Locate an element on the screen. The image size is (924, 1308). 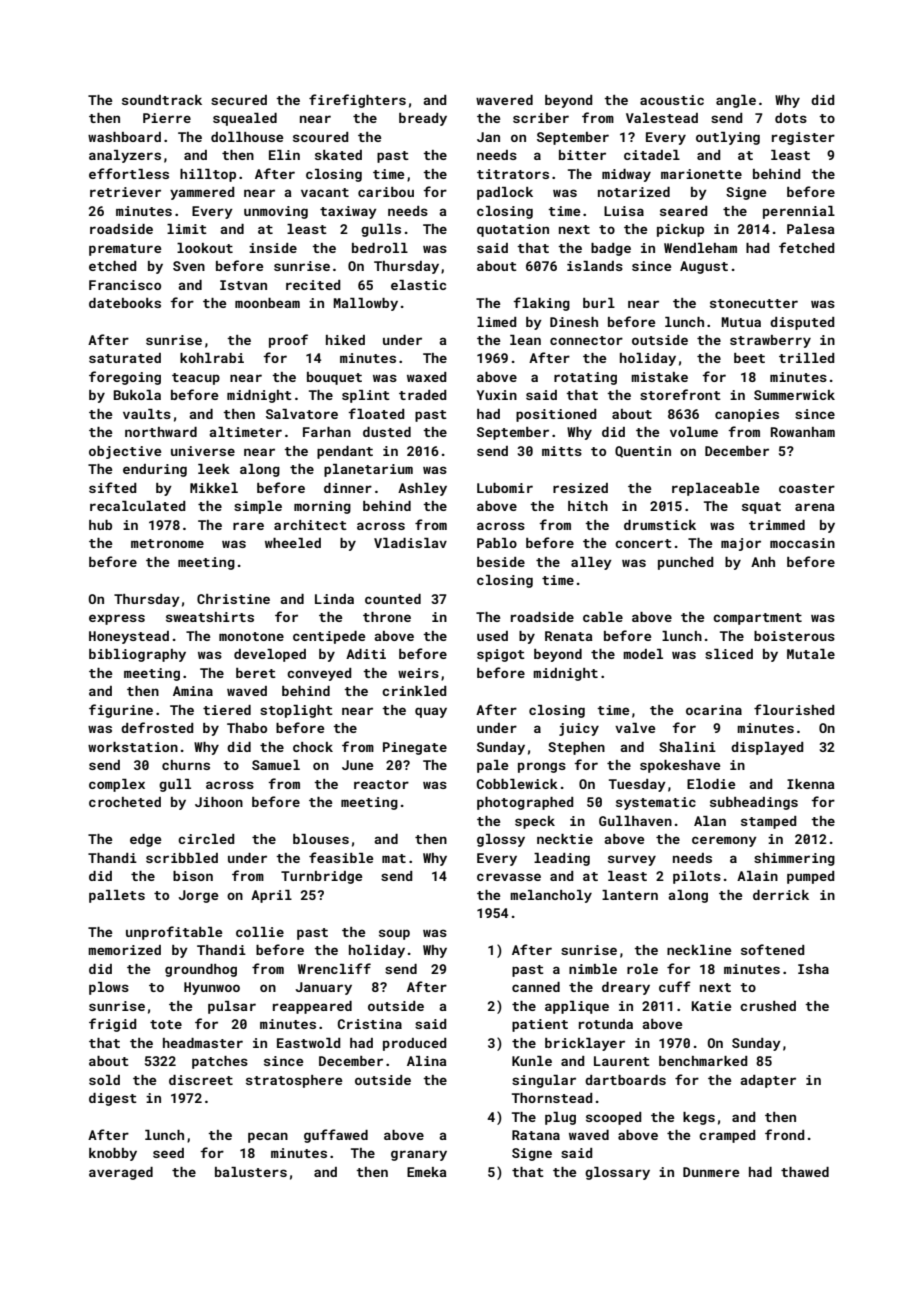
granary is located at coordinates (419, 1155).
